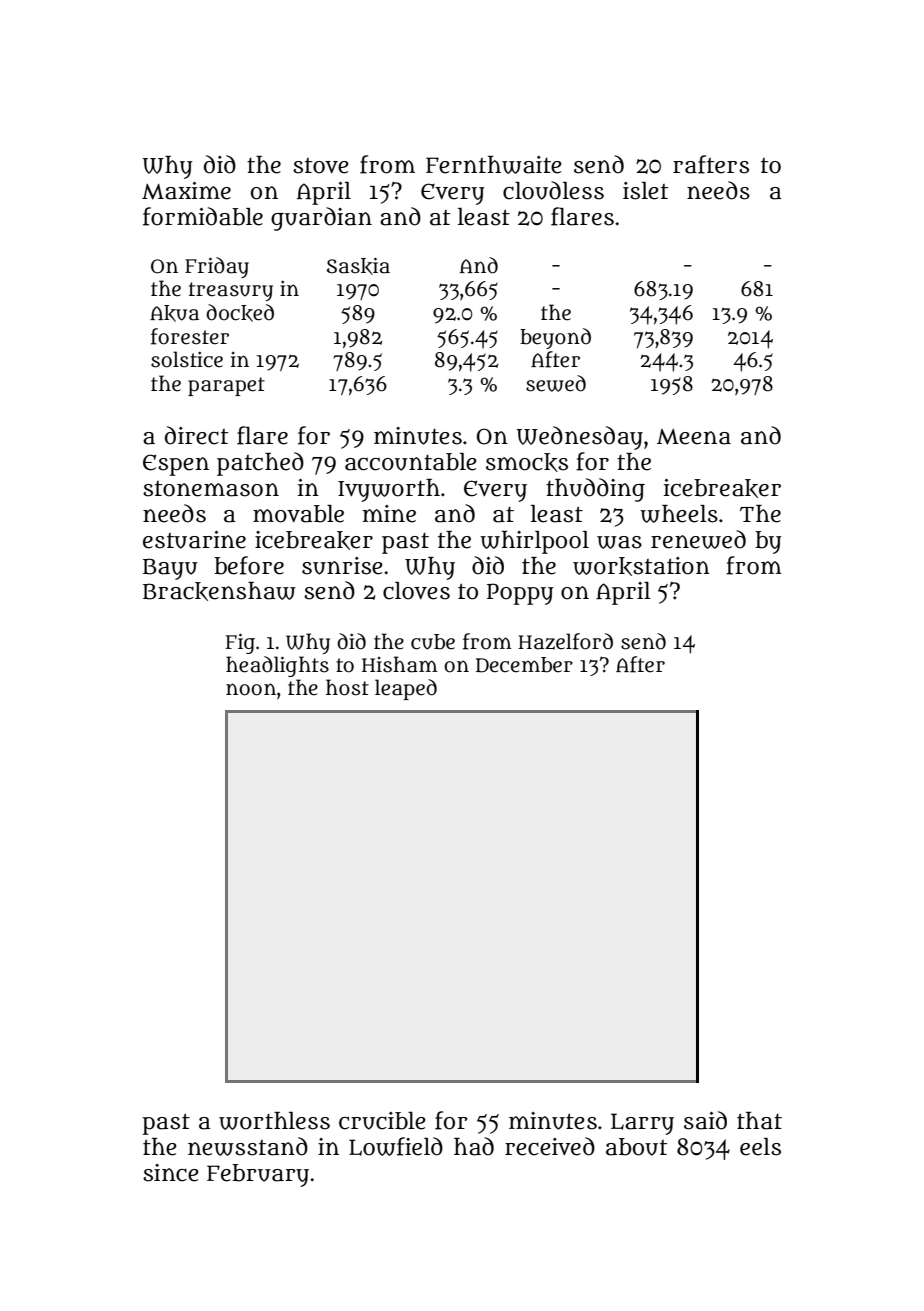 This image has width=924, height=1311. Describe the element at coordinates (171, 1173) in the image. I see `since` at that location.
